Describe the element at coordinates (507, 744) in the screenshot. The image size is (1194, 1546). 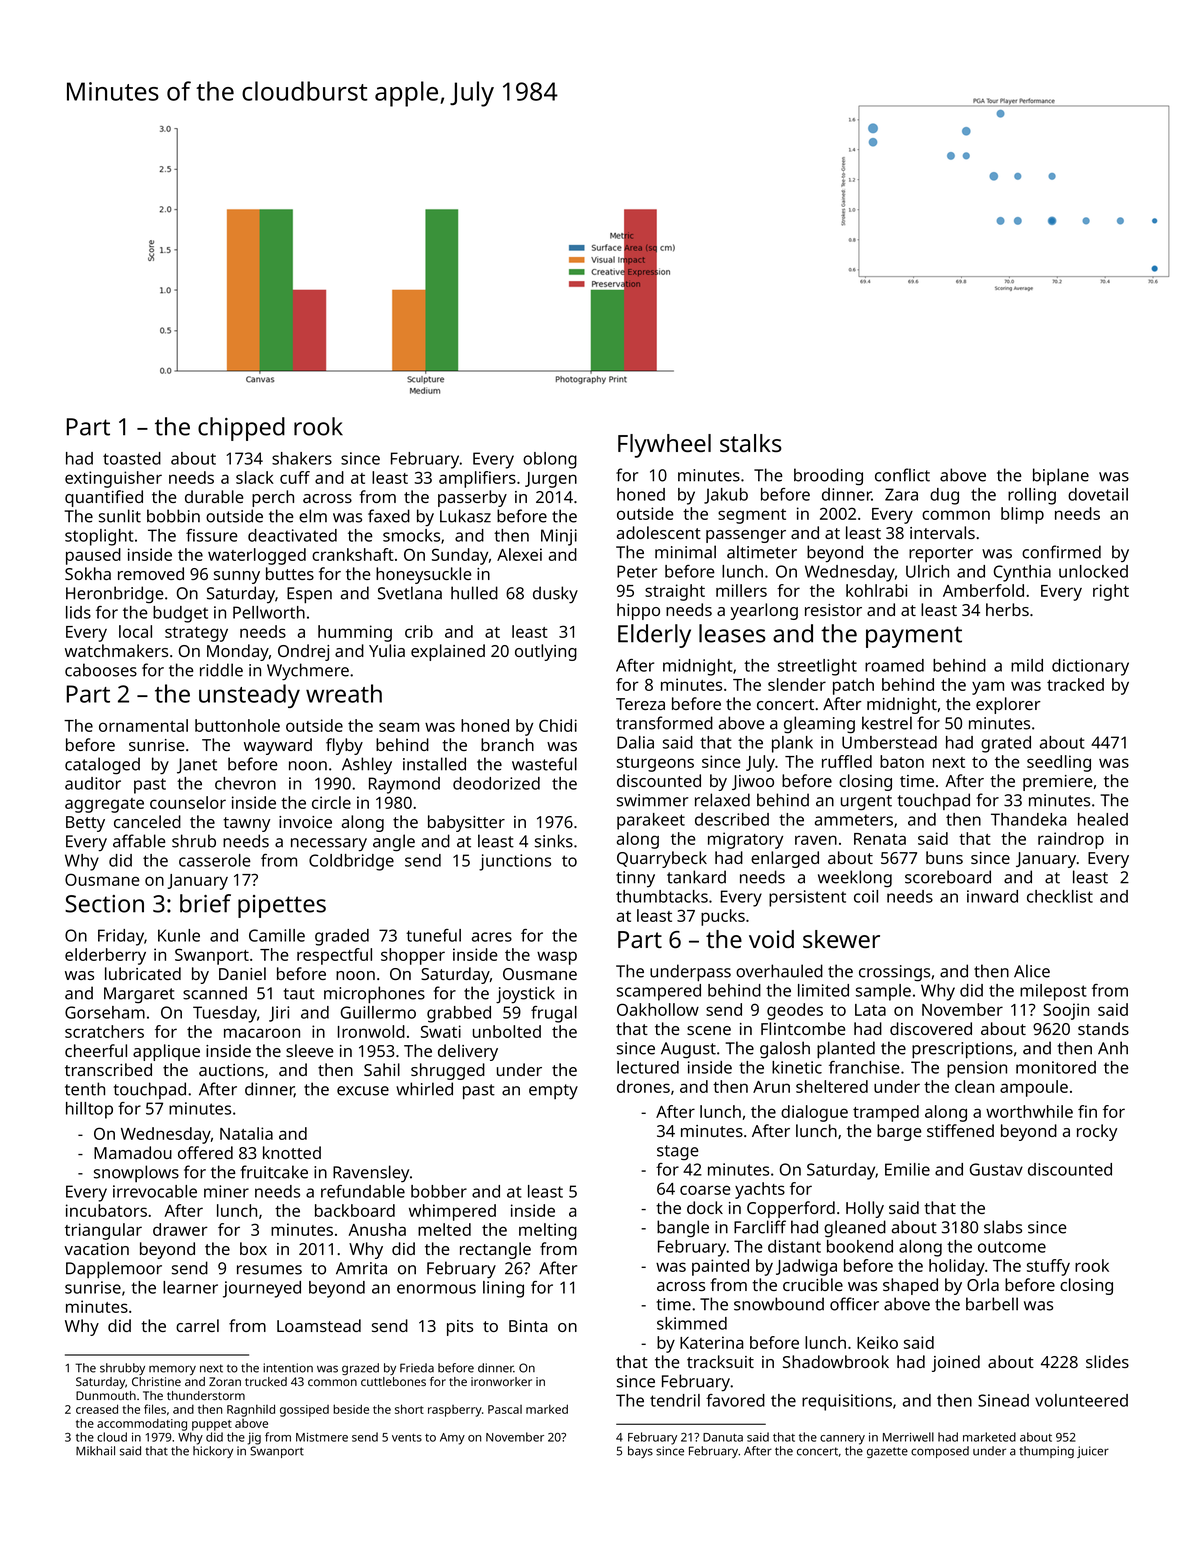
I see `branch` at that location.
